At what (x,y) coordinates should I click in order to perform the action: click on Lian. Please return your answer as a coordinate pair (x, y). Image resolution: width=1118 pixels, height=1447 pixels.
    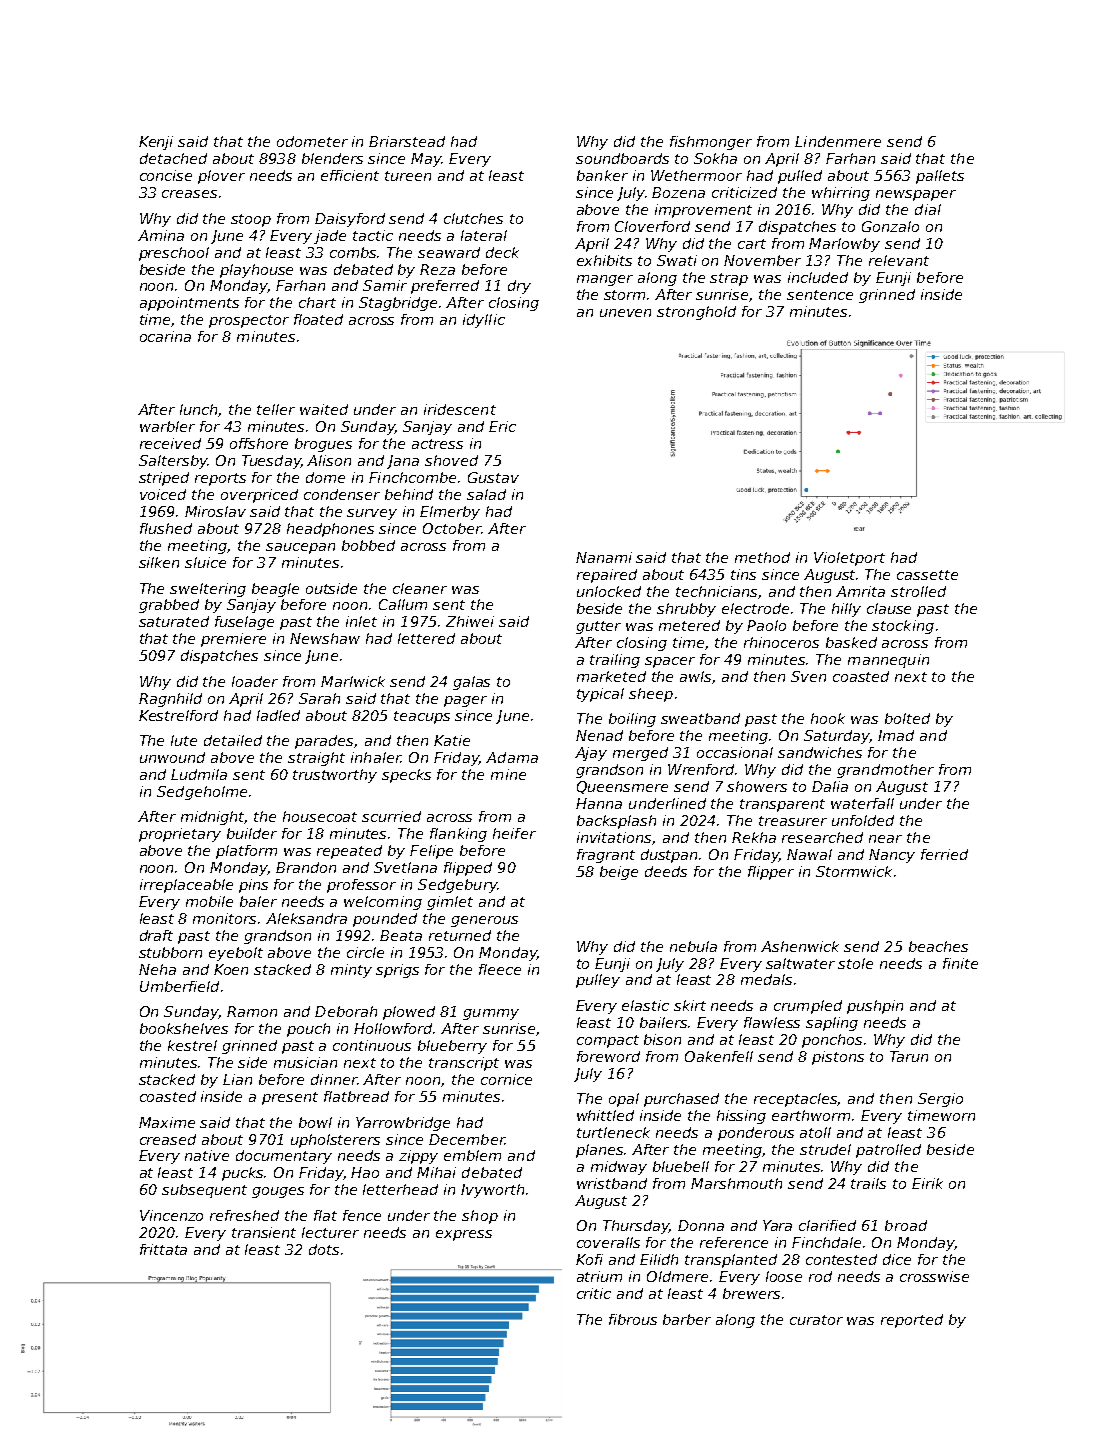
    Looking at the image, I should click on (237, 1079).
